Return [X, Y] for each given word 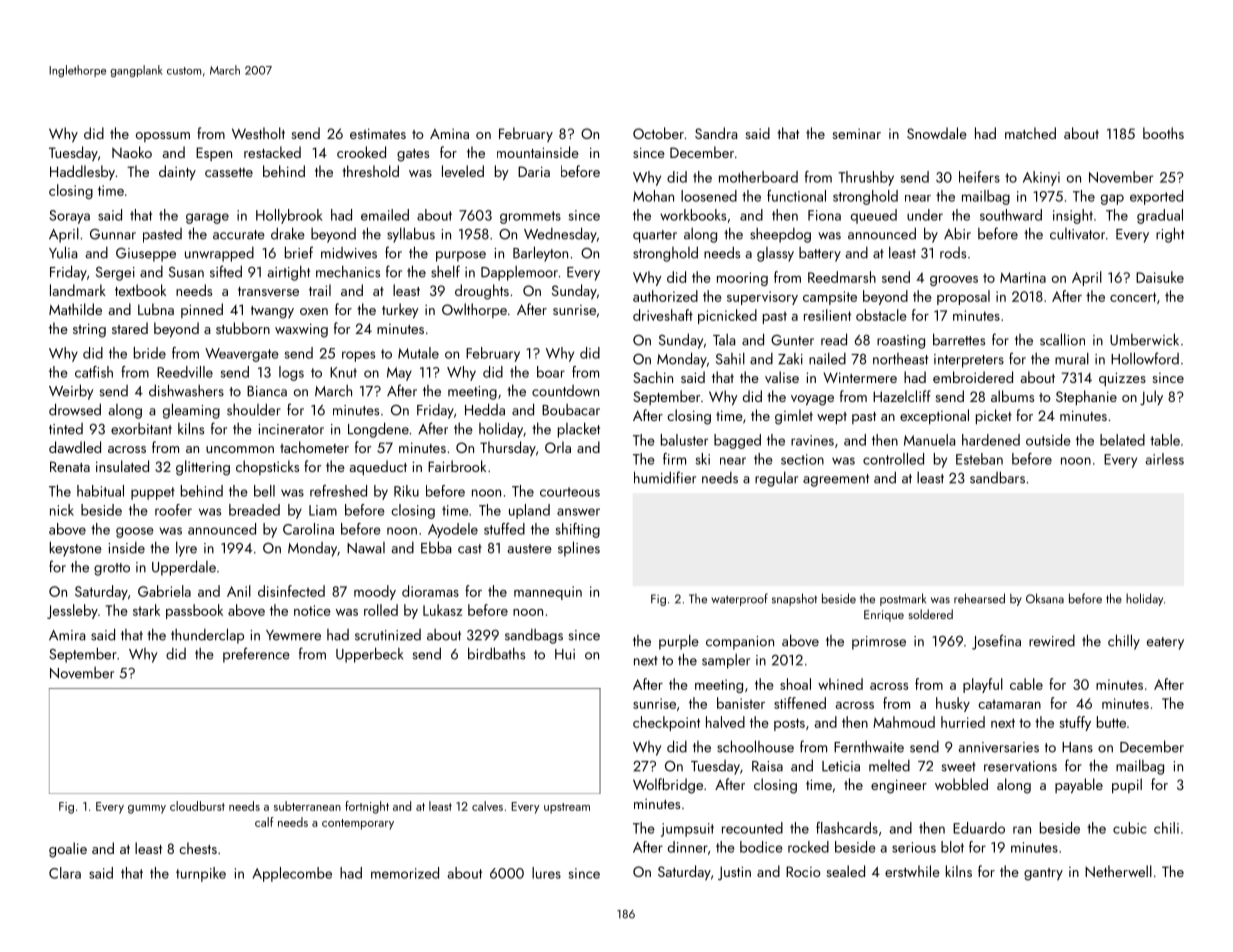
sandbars [997, 477]
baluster [684, 440]
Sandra [716, 133]
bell [264, 491]
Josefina [996, 642]
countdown [565, 391]
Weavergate [242, 355]
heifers [979, 177]
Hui [565, 654]
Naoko [132, 152]
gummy [147, 809]
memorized [405, 873]
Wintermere [860, 377]
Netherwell [1118, 871]
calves [487, 806]
